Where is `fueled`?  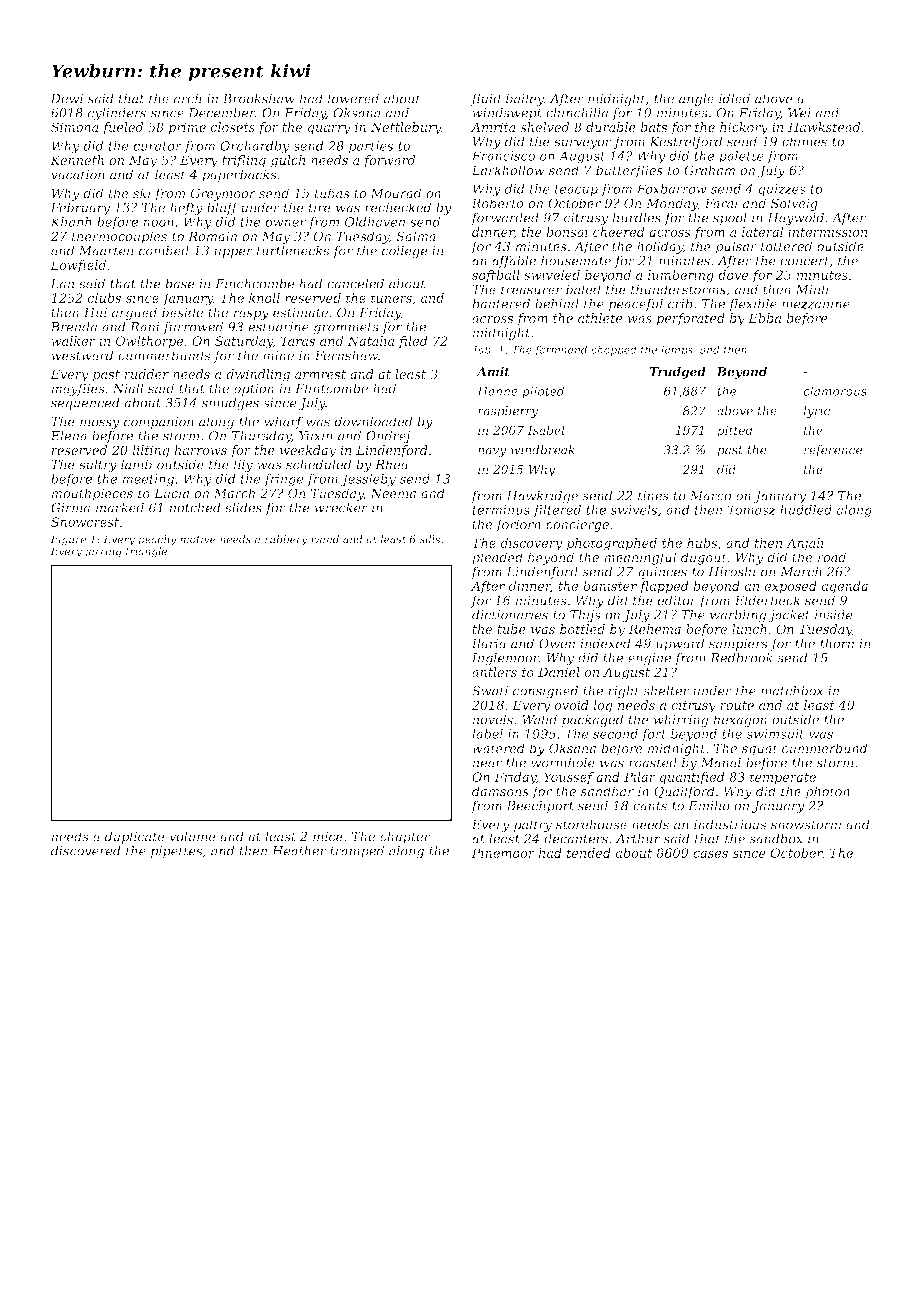
fueled is located at coordinates (123, 128).
